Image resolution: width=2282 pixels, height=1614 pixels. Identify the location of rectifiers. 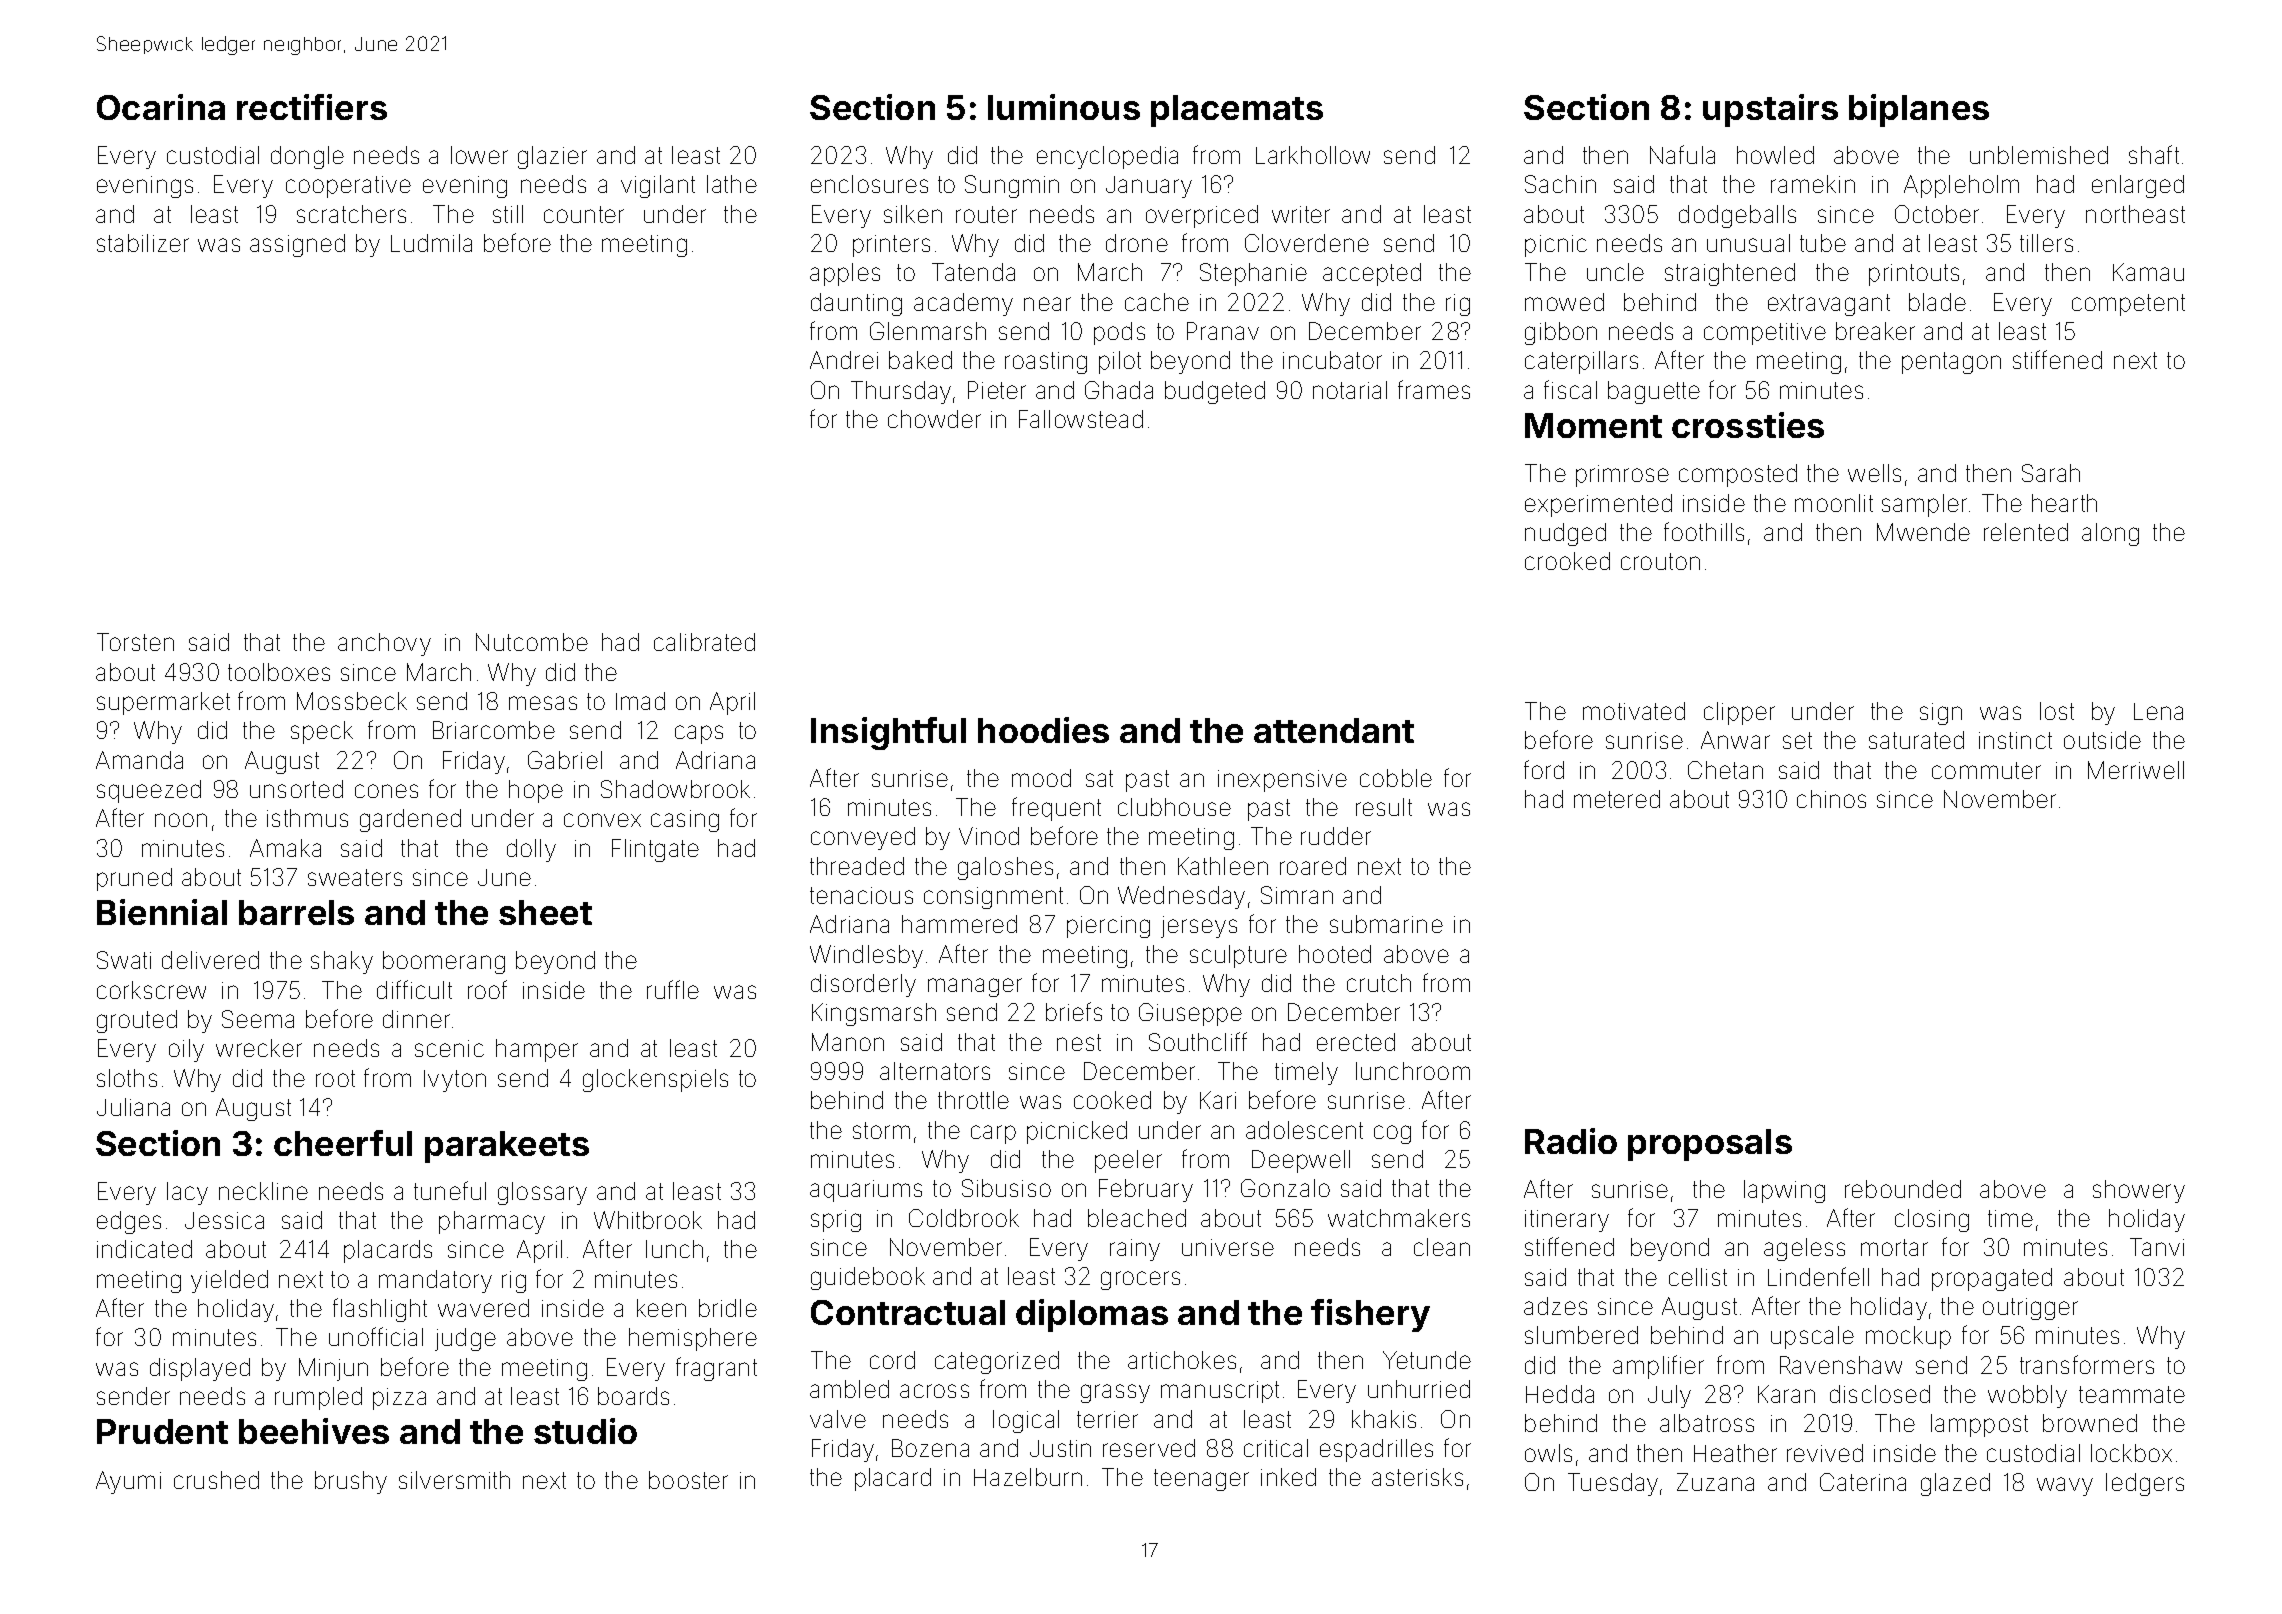
(312, 107).
